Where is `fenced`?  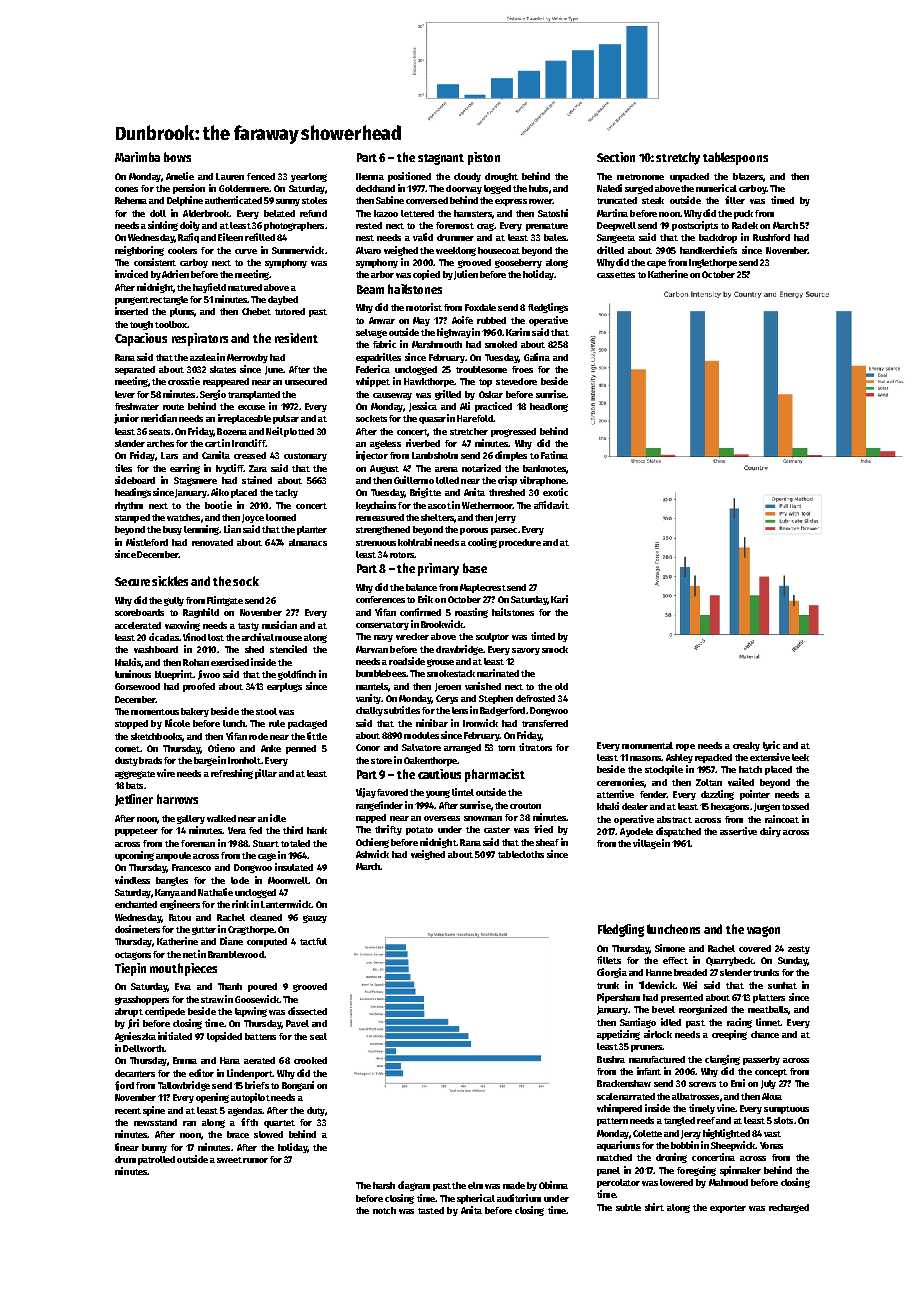
fenced is located at coordinates (261, 176).
